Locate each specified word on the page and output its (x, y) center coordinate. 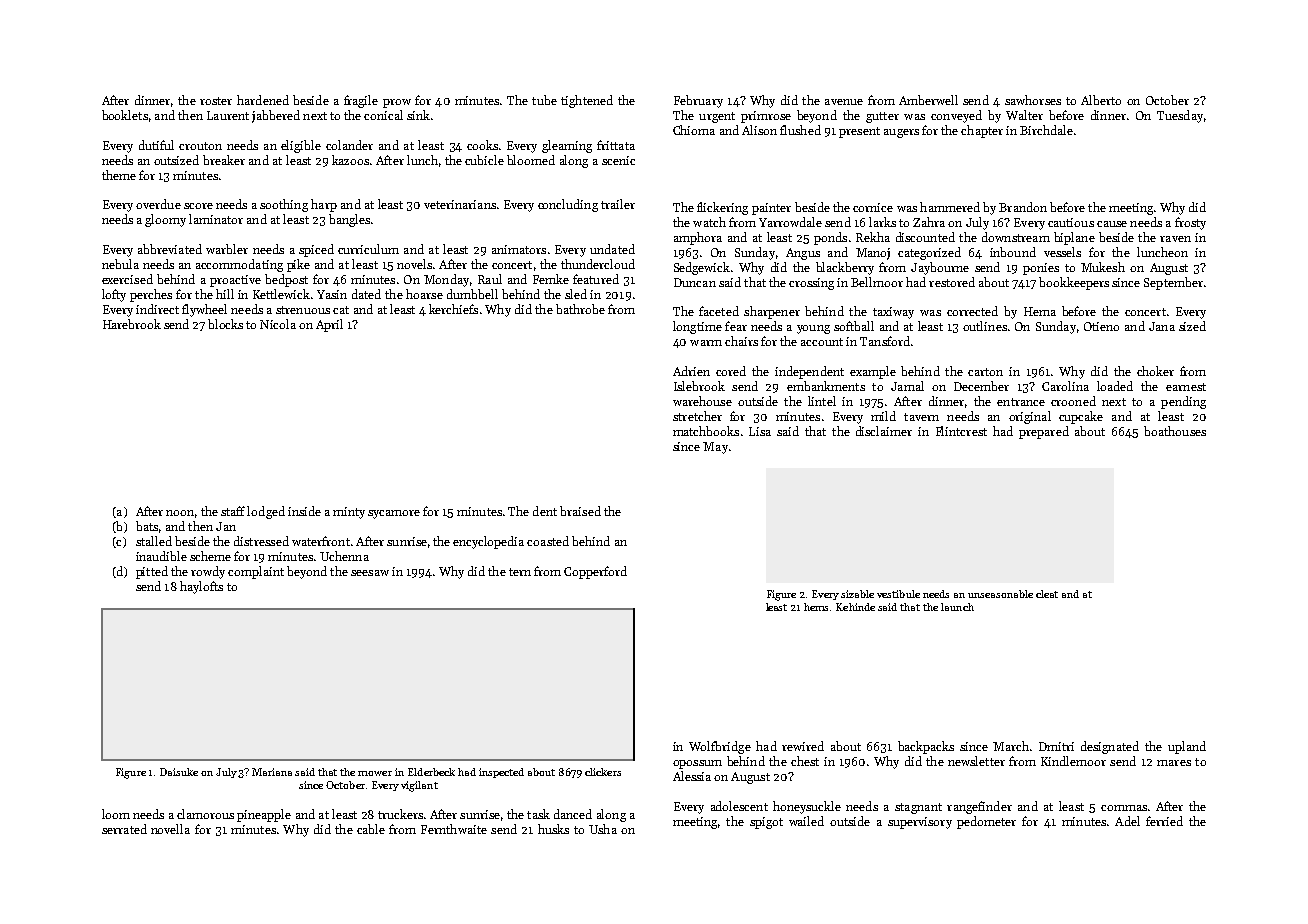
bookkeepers (1074, 283)
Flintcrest (961, 431)
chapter (982, 131)
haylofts (201, 587)
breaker (224, 160)
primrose (766, 117)
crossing (811, 284)
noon (180, 513)
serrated (124, 829)
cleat (1047, 594)
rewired (803, 746)
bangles (349, 220)
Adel (1127, 821)
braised (580, 511)
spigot (766, 823)
